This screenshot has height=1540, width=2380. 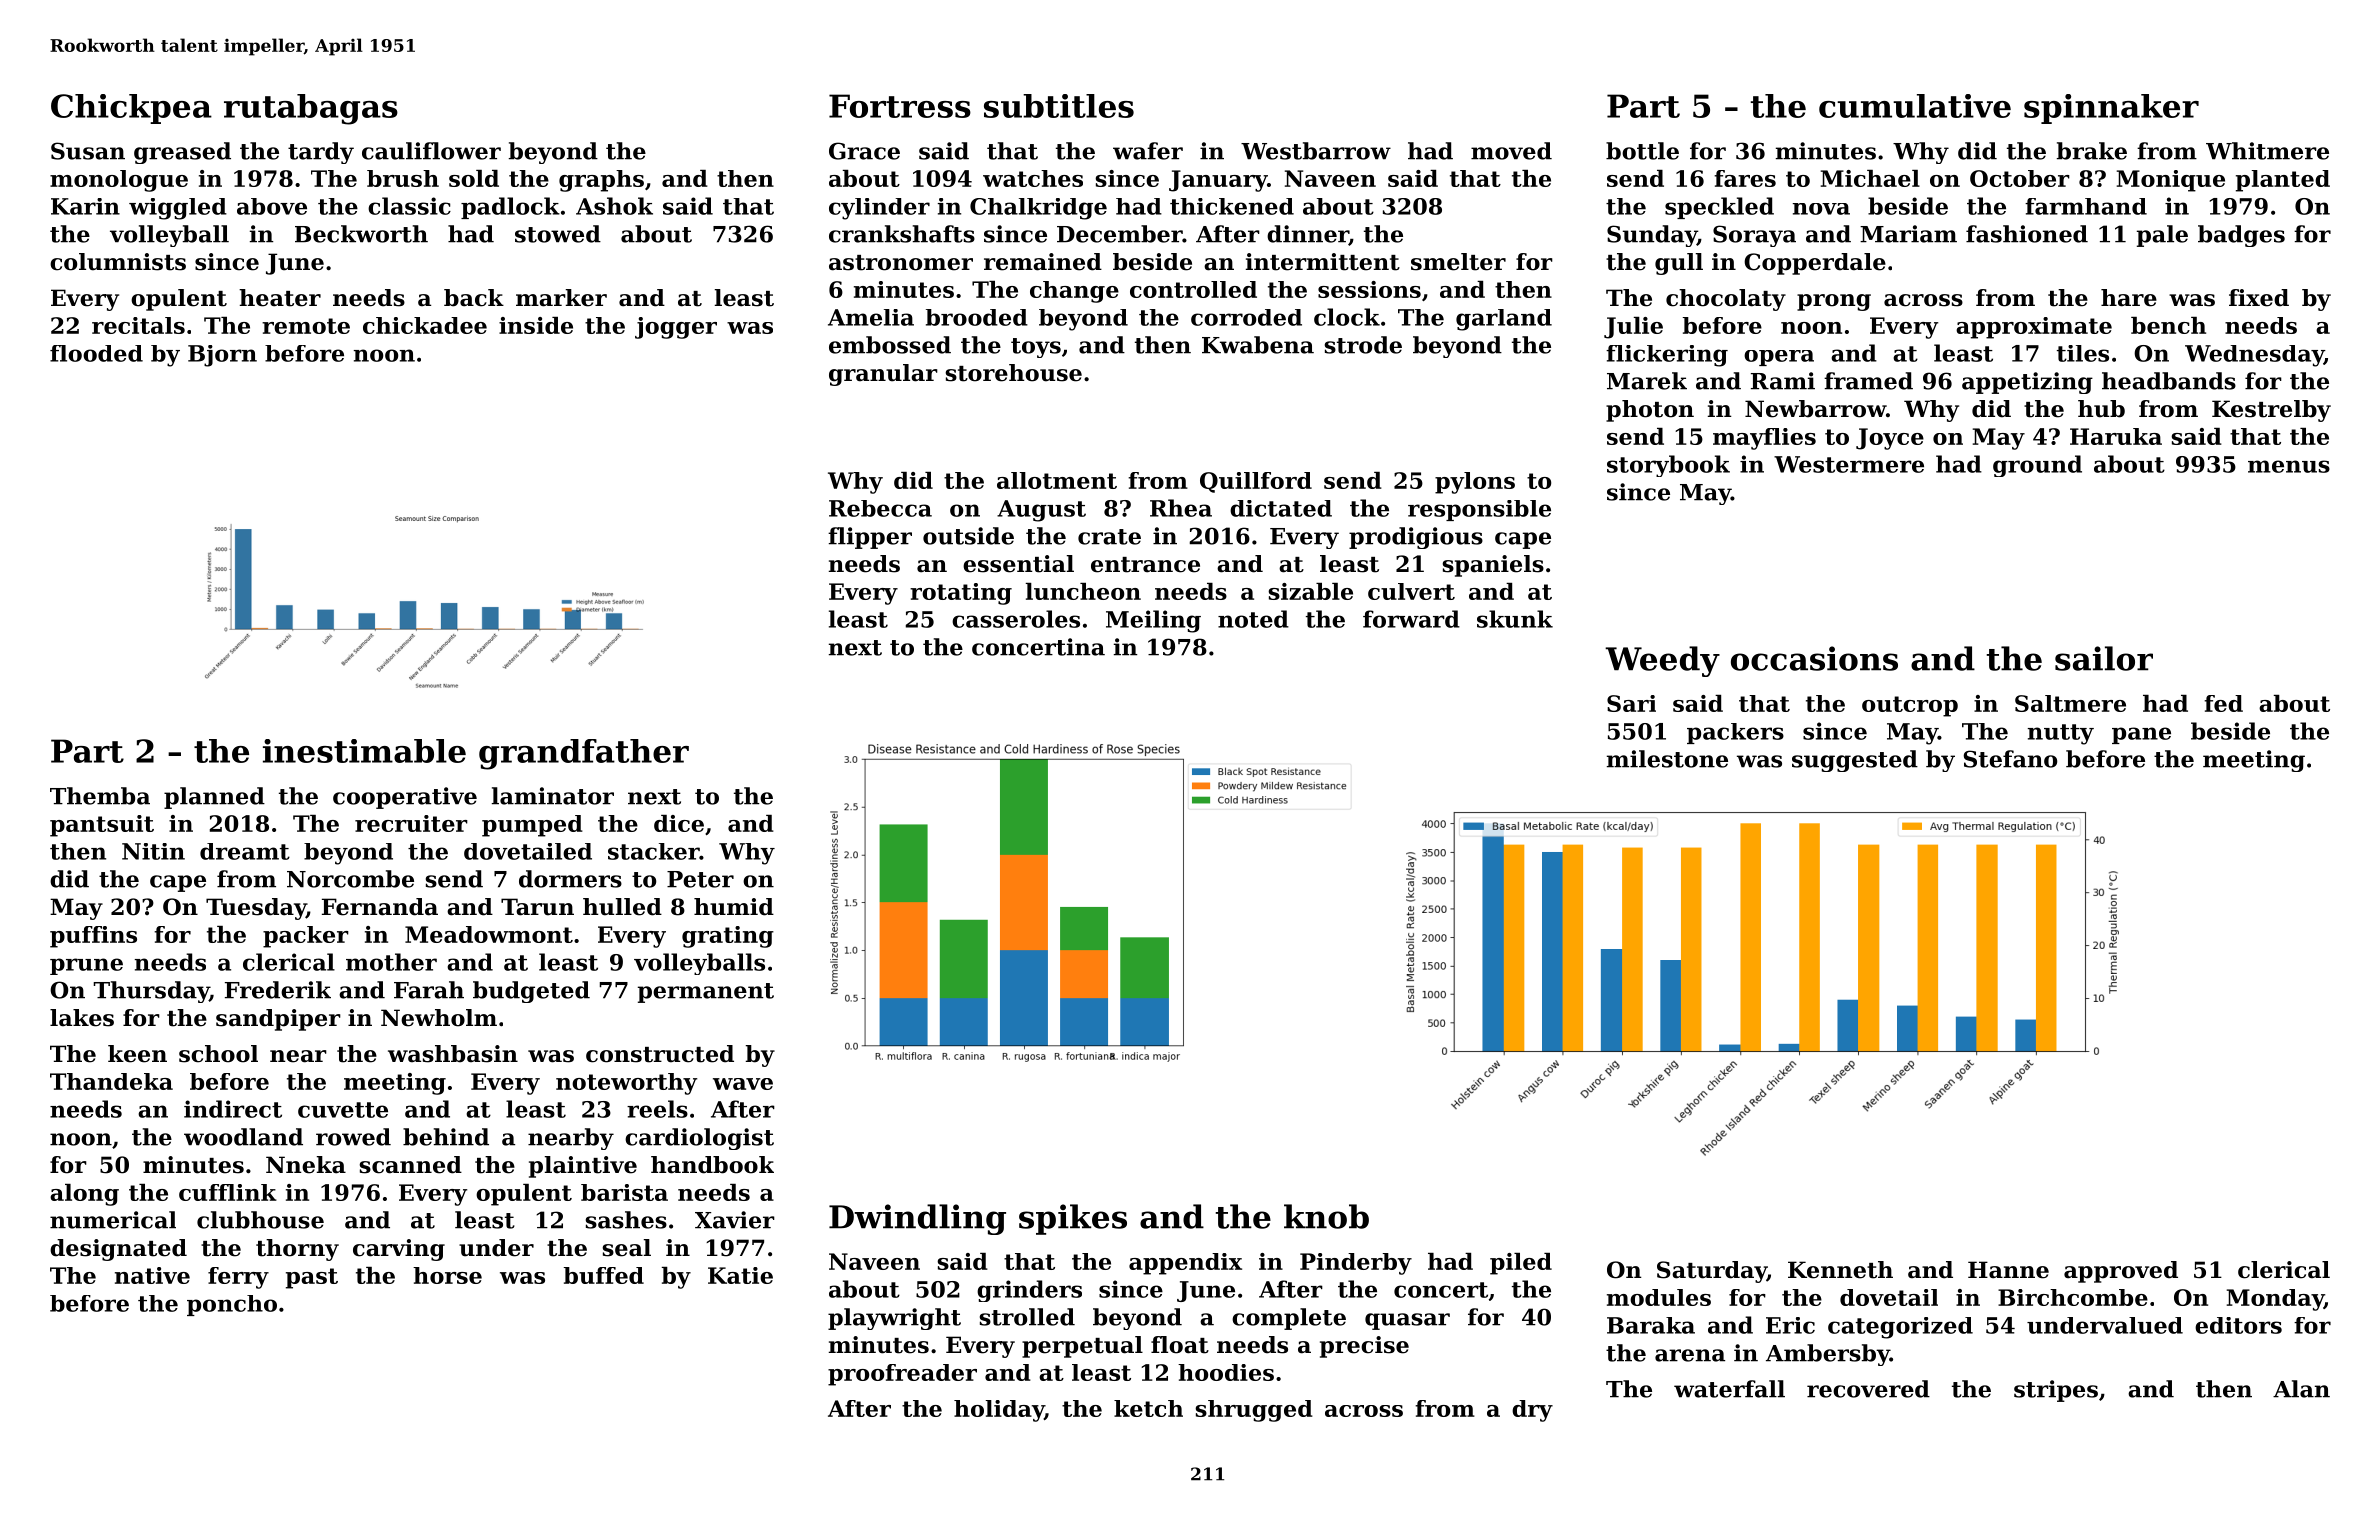 What do you see at coordinates (1521, 1264) in the screenshot?
I see `piled` at bounding box center [1521, 1264].
